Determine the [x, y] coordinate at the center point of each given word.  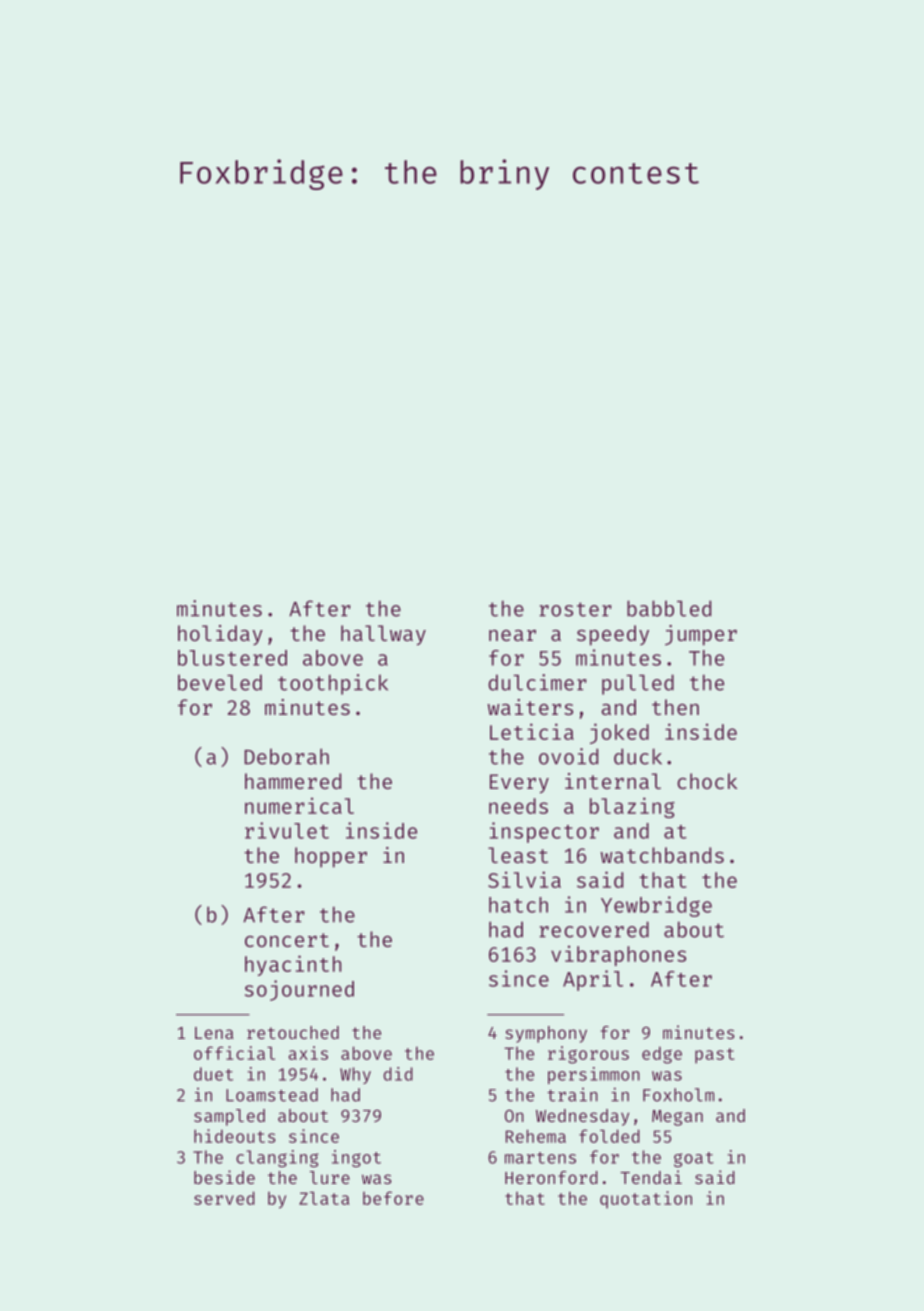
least [518, 855]
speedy [613, 635]
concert [287, 940]
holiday [220, 635]
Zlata [324, 1198]
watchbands [662, 855]
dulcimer [537, 682]
